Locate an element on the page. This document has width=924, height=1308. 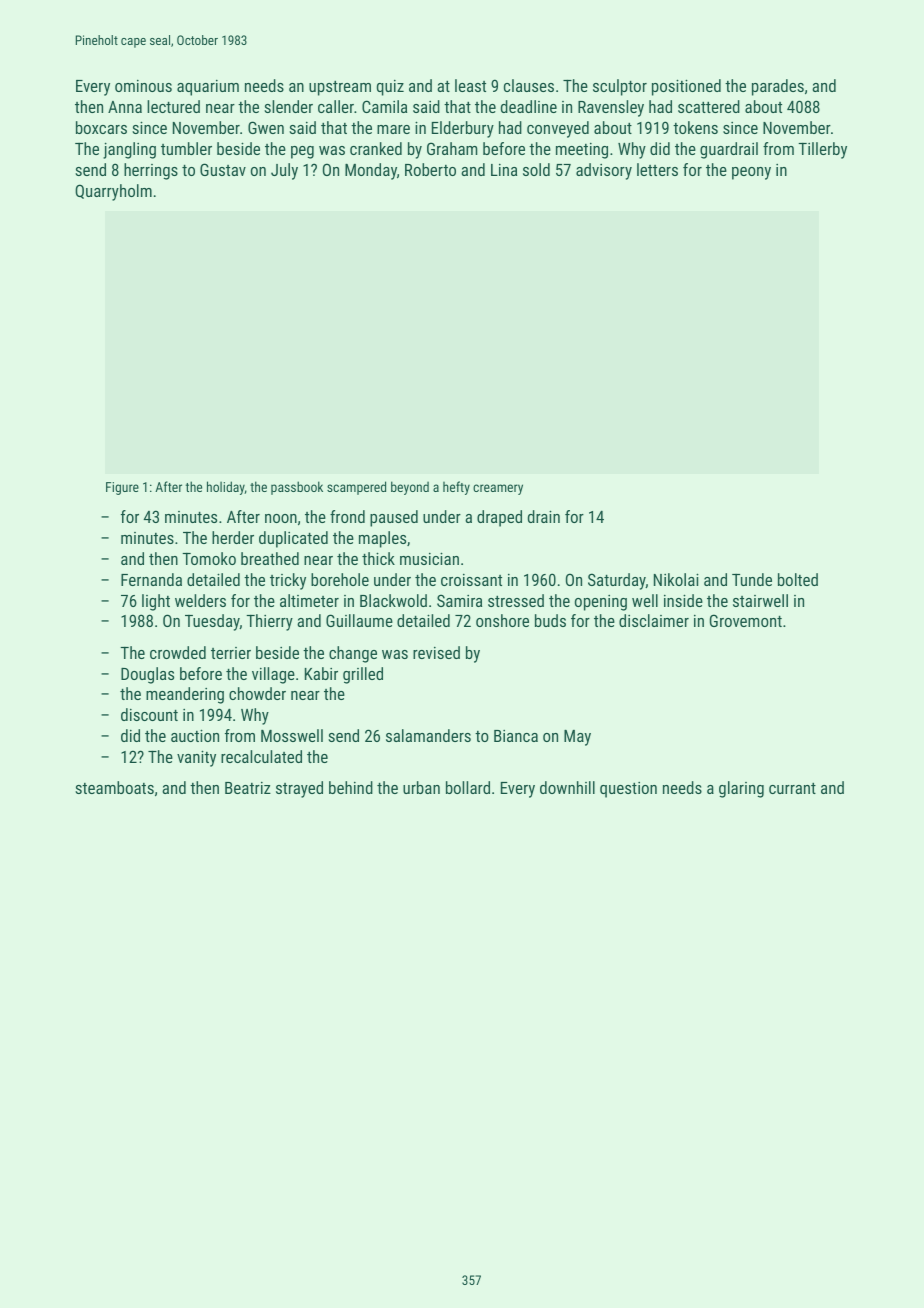
hefty is located at coordinates (456, 488).
